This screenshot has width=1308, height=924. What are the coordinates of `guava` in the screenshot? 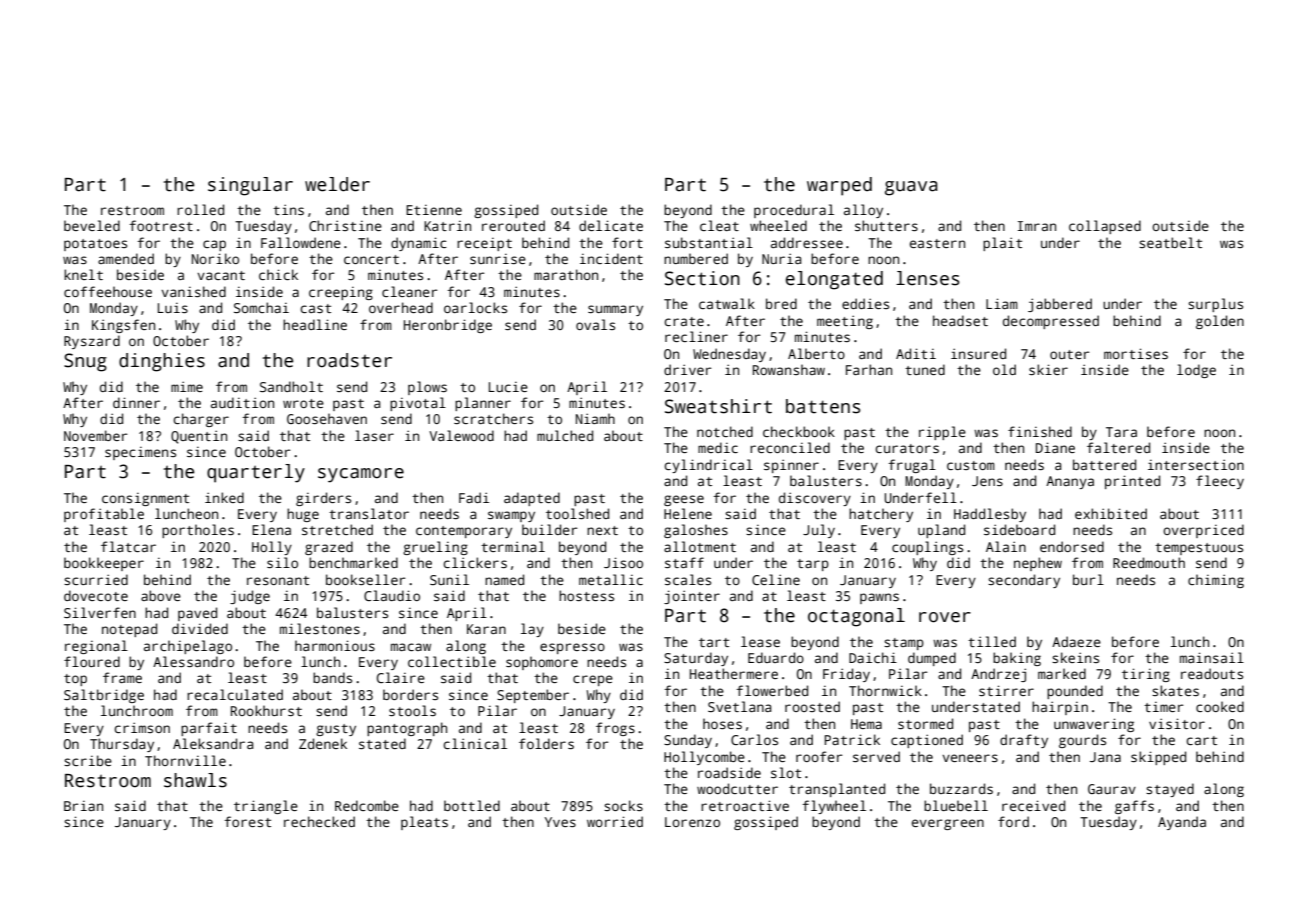 It's located at (911, 188).
